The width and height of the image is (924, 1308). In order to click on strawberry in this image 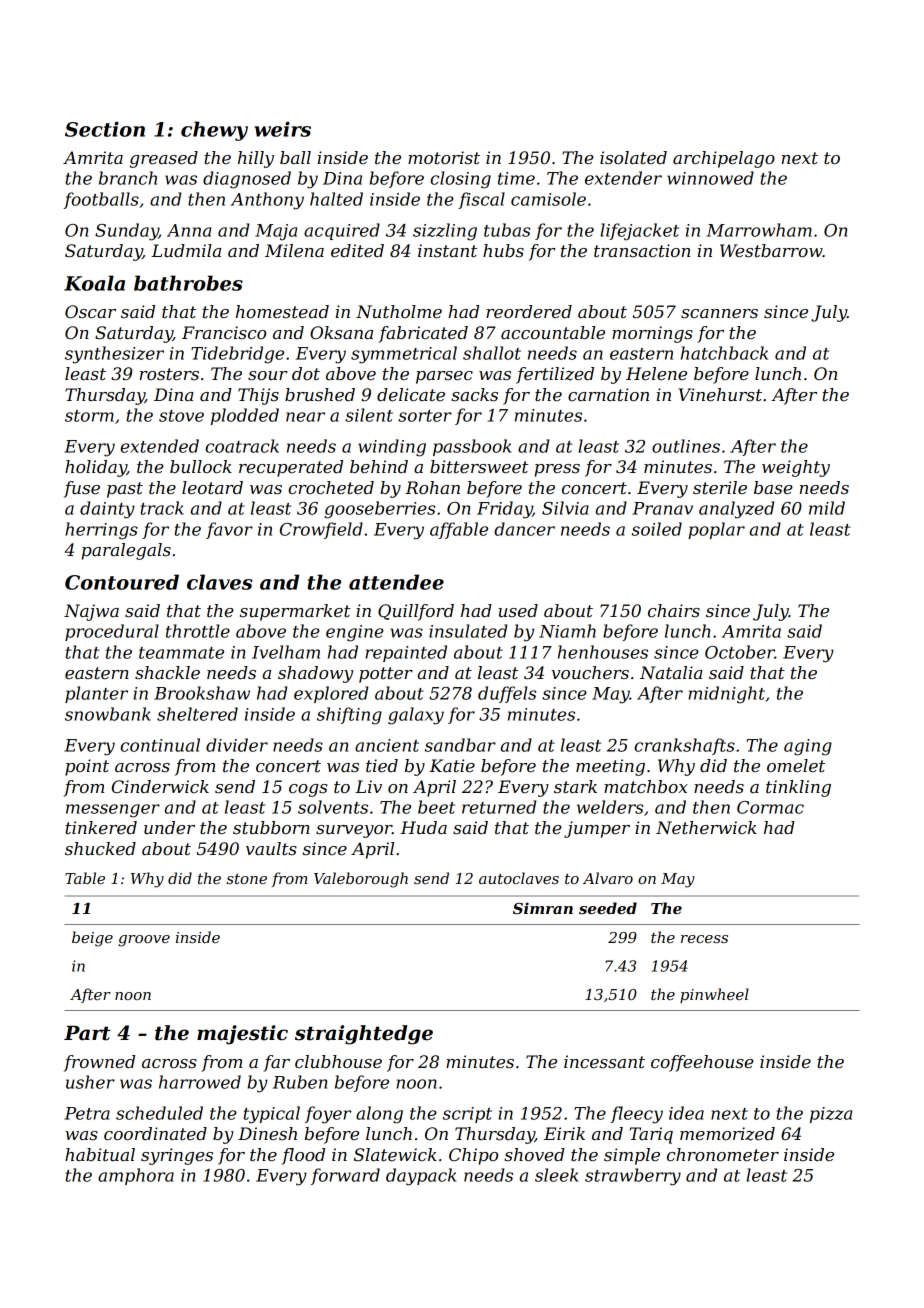, I will do `click(633, 1177)`.
